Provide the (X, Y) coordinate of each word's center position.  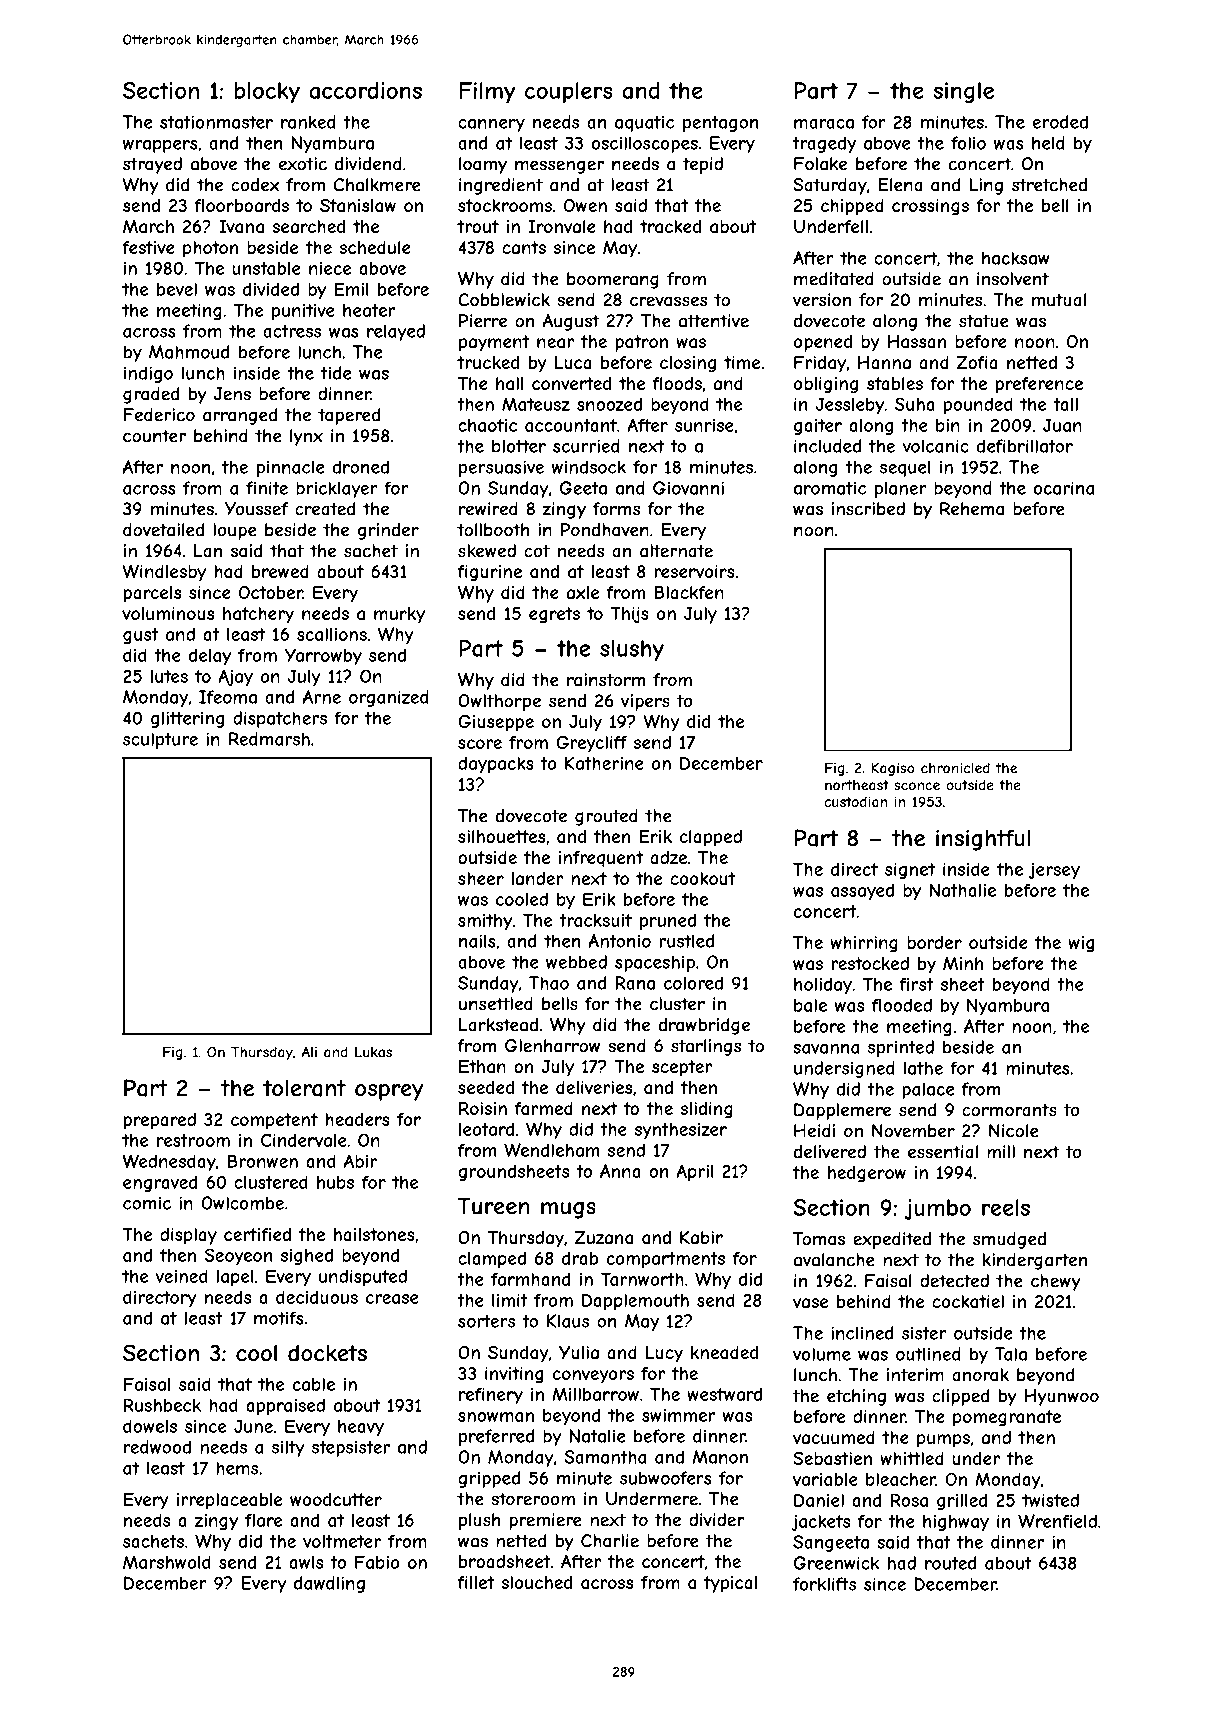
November (913, 1131)
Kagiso (893, 769)
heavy (361, 1428)
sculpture (160, 740)
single (963, 92)
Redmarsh (269, 739)
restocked (870, 963)
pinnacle (291, 468)
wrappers (160, 146)
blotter (519, 446)
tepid (703, 165)
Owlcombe (242, 1203)
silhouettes (501, 836)
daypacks (496, 764)
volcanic (936, 446)
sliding (707, 1110)
